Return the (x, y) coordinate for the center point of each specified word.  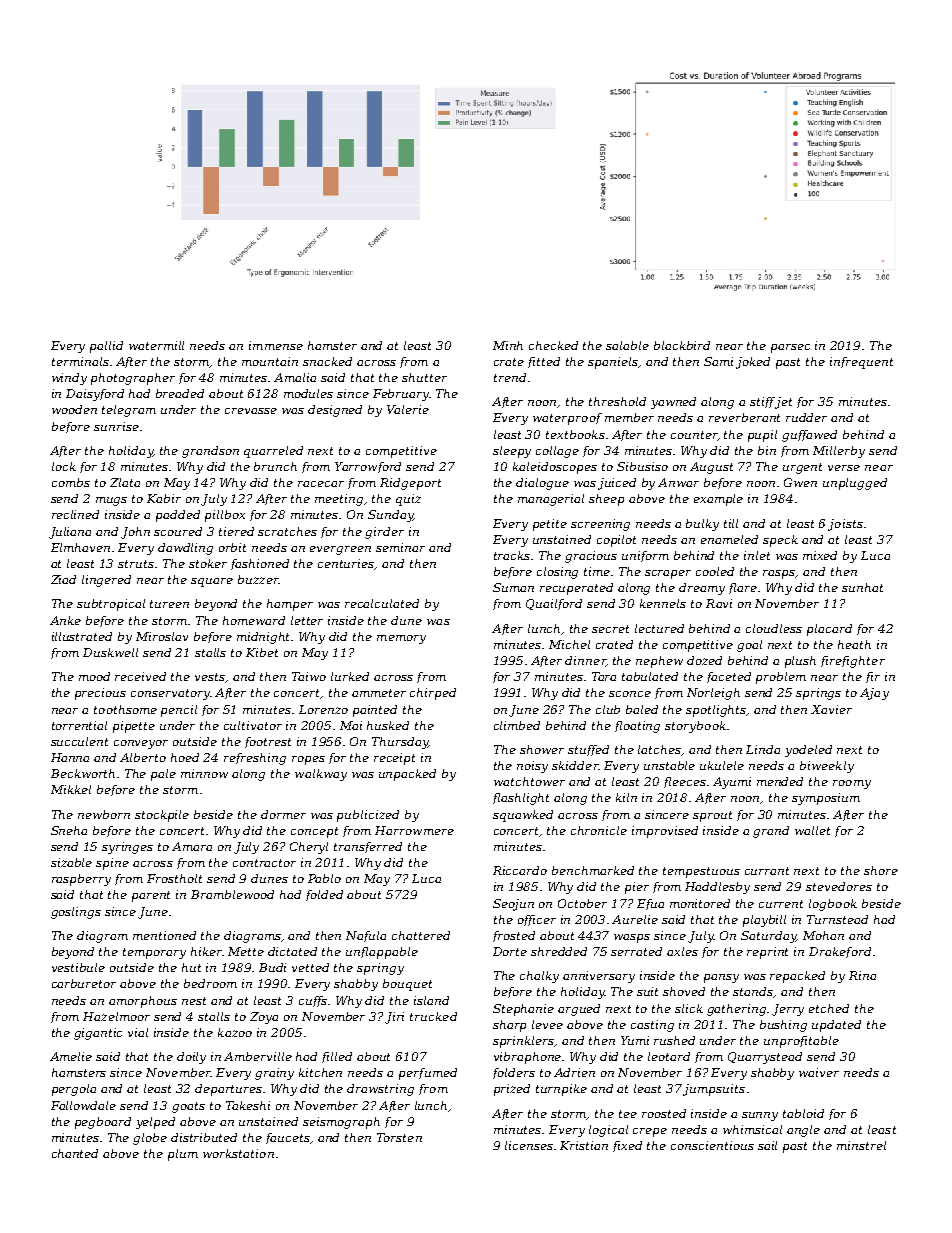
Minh (508, 345)
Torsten (399, 1137)
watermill (156, 345)
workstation (238, 1153)
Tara (604, 676)
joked (753, 363)
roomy (852, 784)
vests (210, 678)
